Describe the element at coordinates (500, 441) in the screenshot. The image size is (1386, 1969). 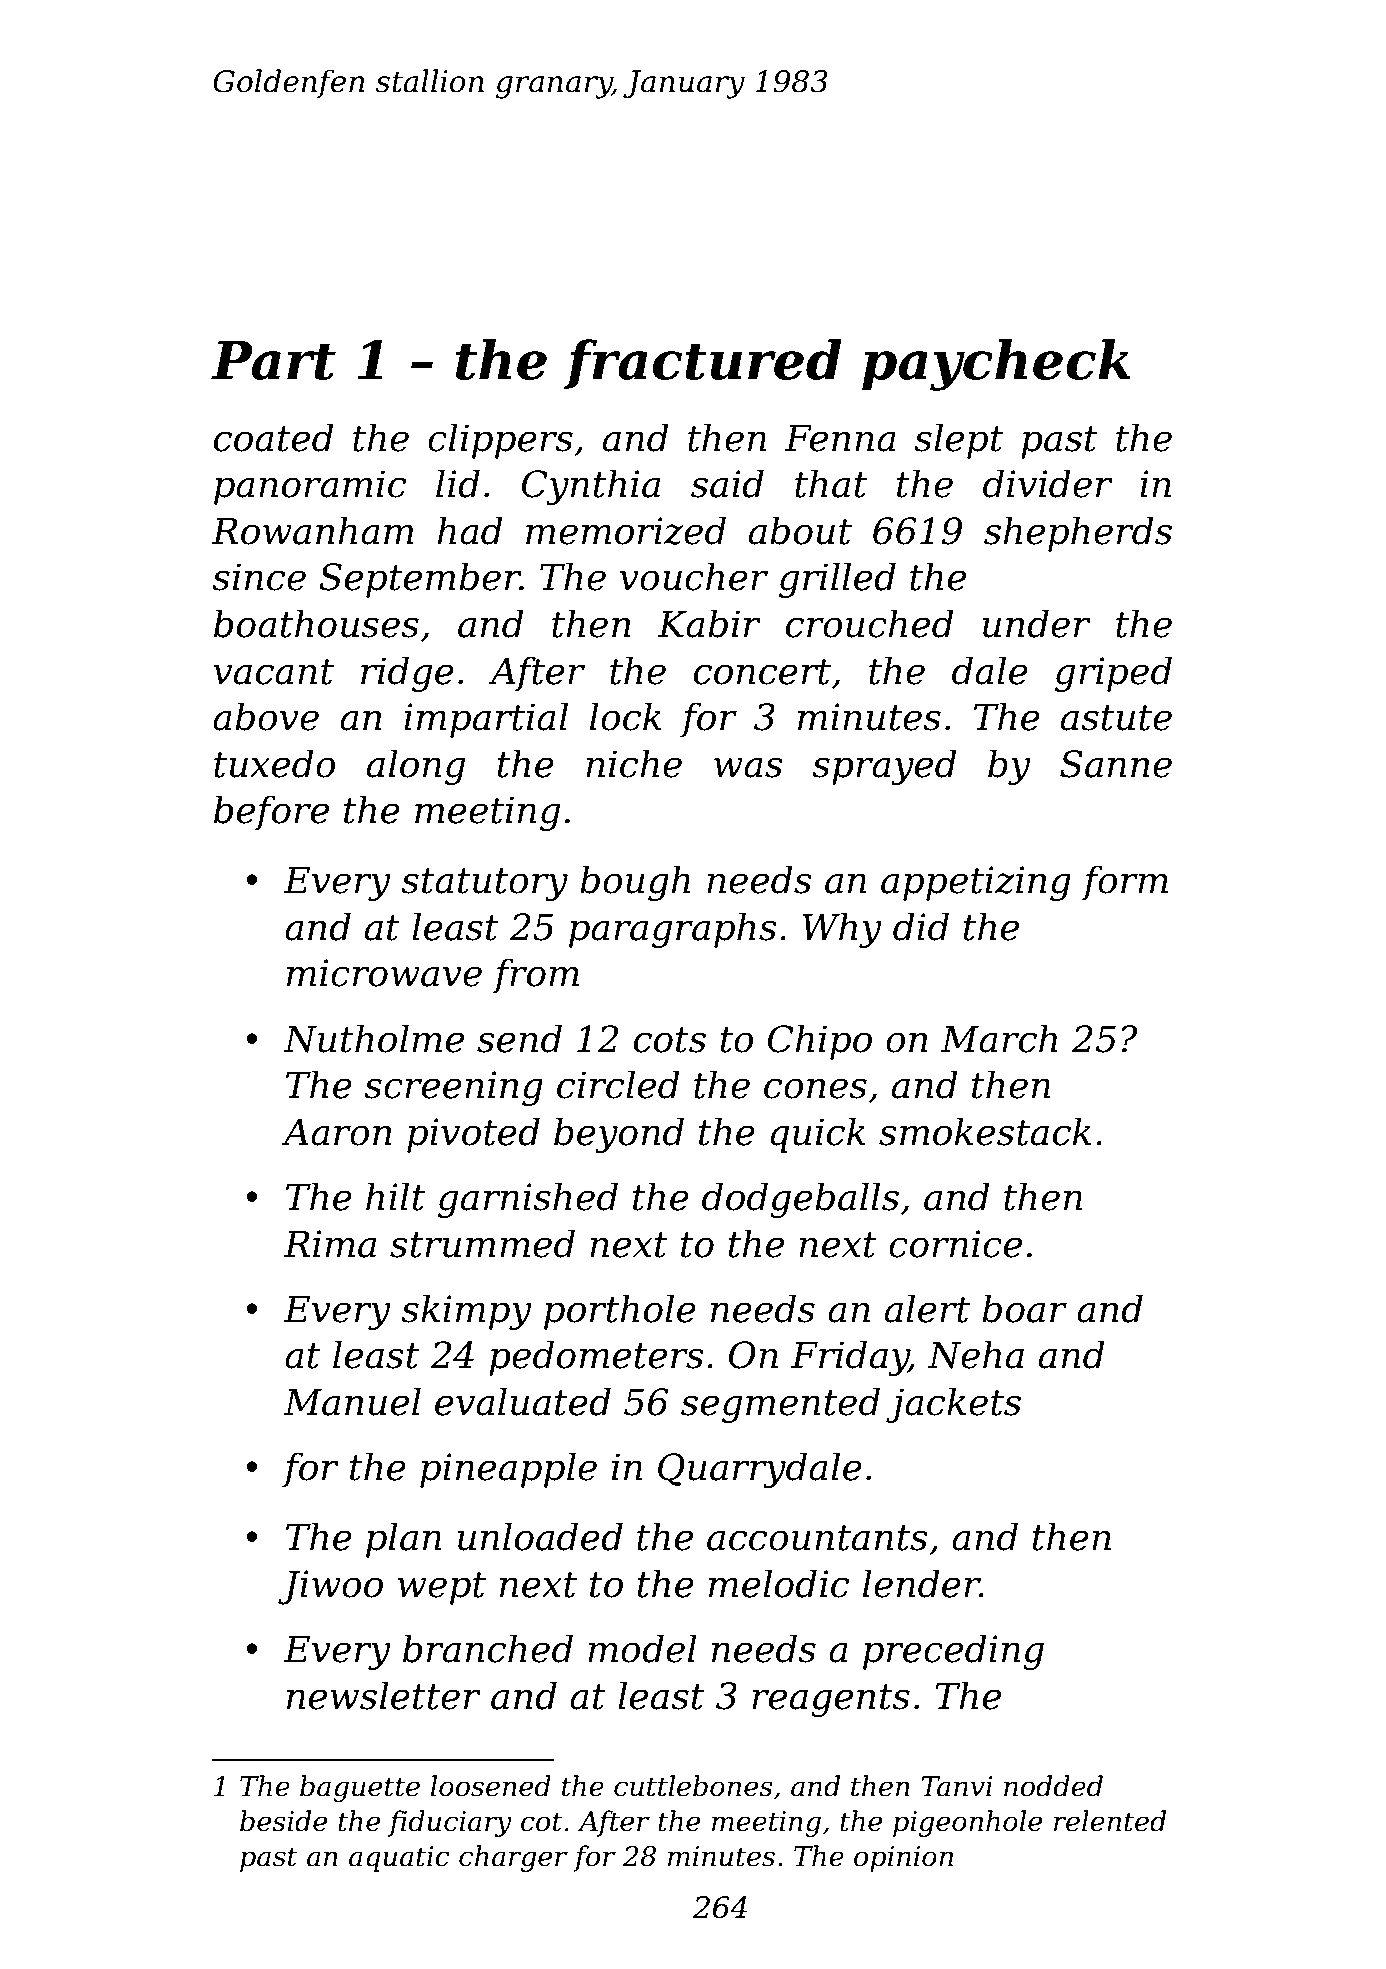
I see `clippers` at that location.
